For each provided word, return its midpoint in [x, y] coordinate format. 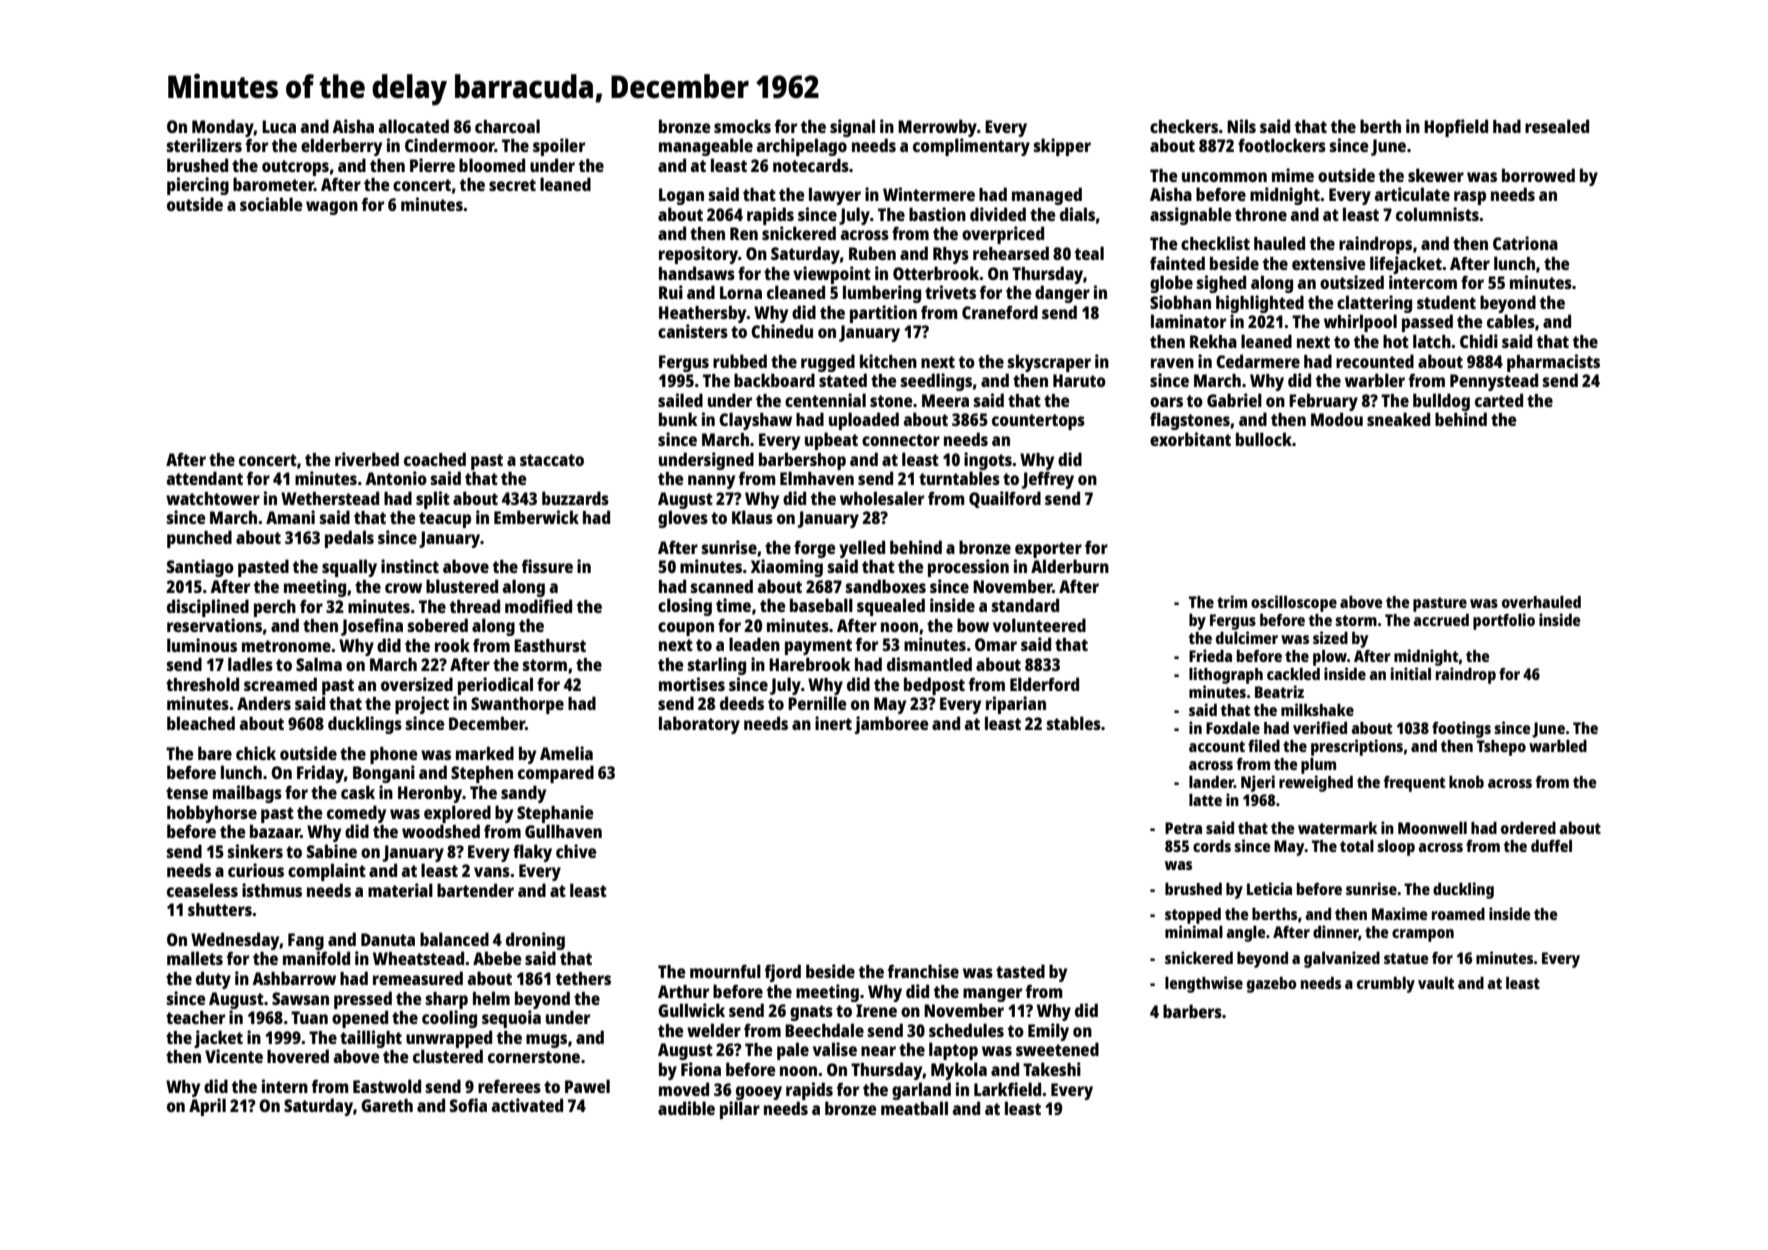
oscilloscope [1294, 603]
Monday [223, 128]
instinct [410, 566]
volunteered [1039, 625]
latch [1432, 341]
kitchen [888, 361]
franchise [923, 971]
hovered [298, 1056]
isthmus [272, 890]
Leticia [1269, 888]
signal [852, 128]
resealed [1557, 126]
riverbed [367, 459]
